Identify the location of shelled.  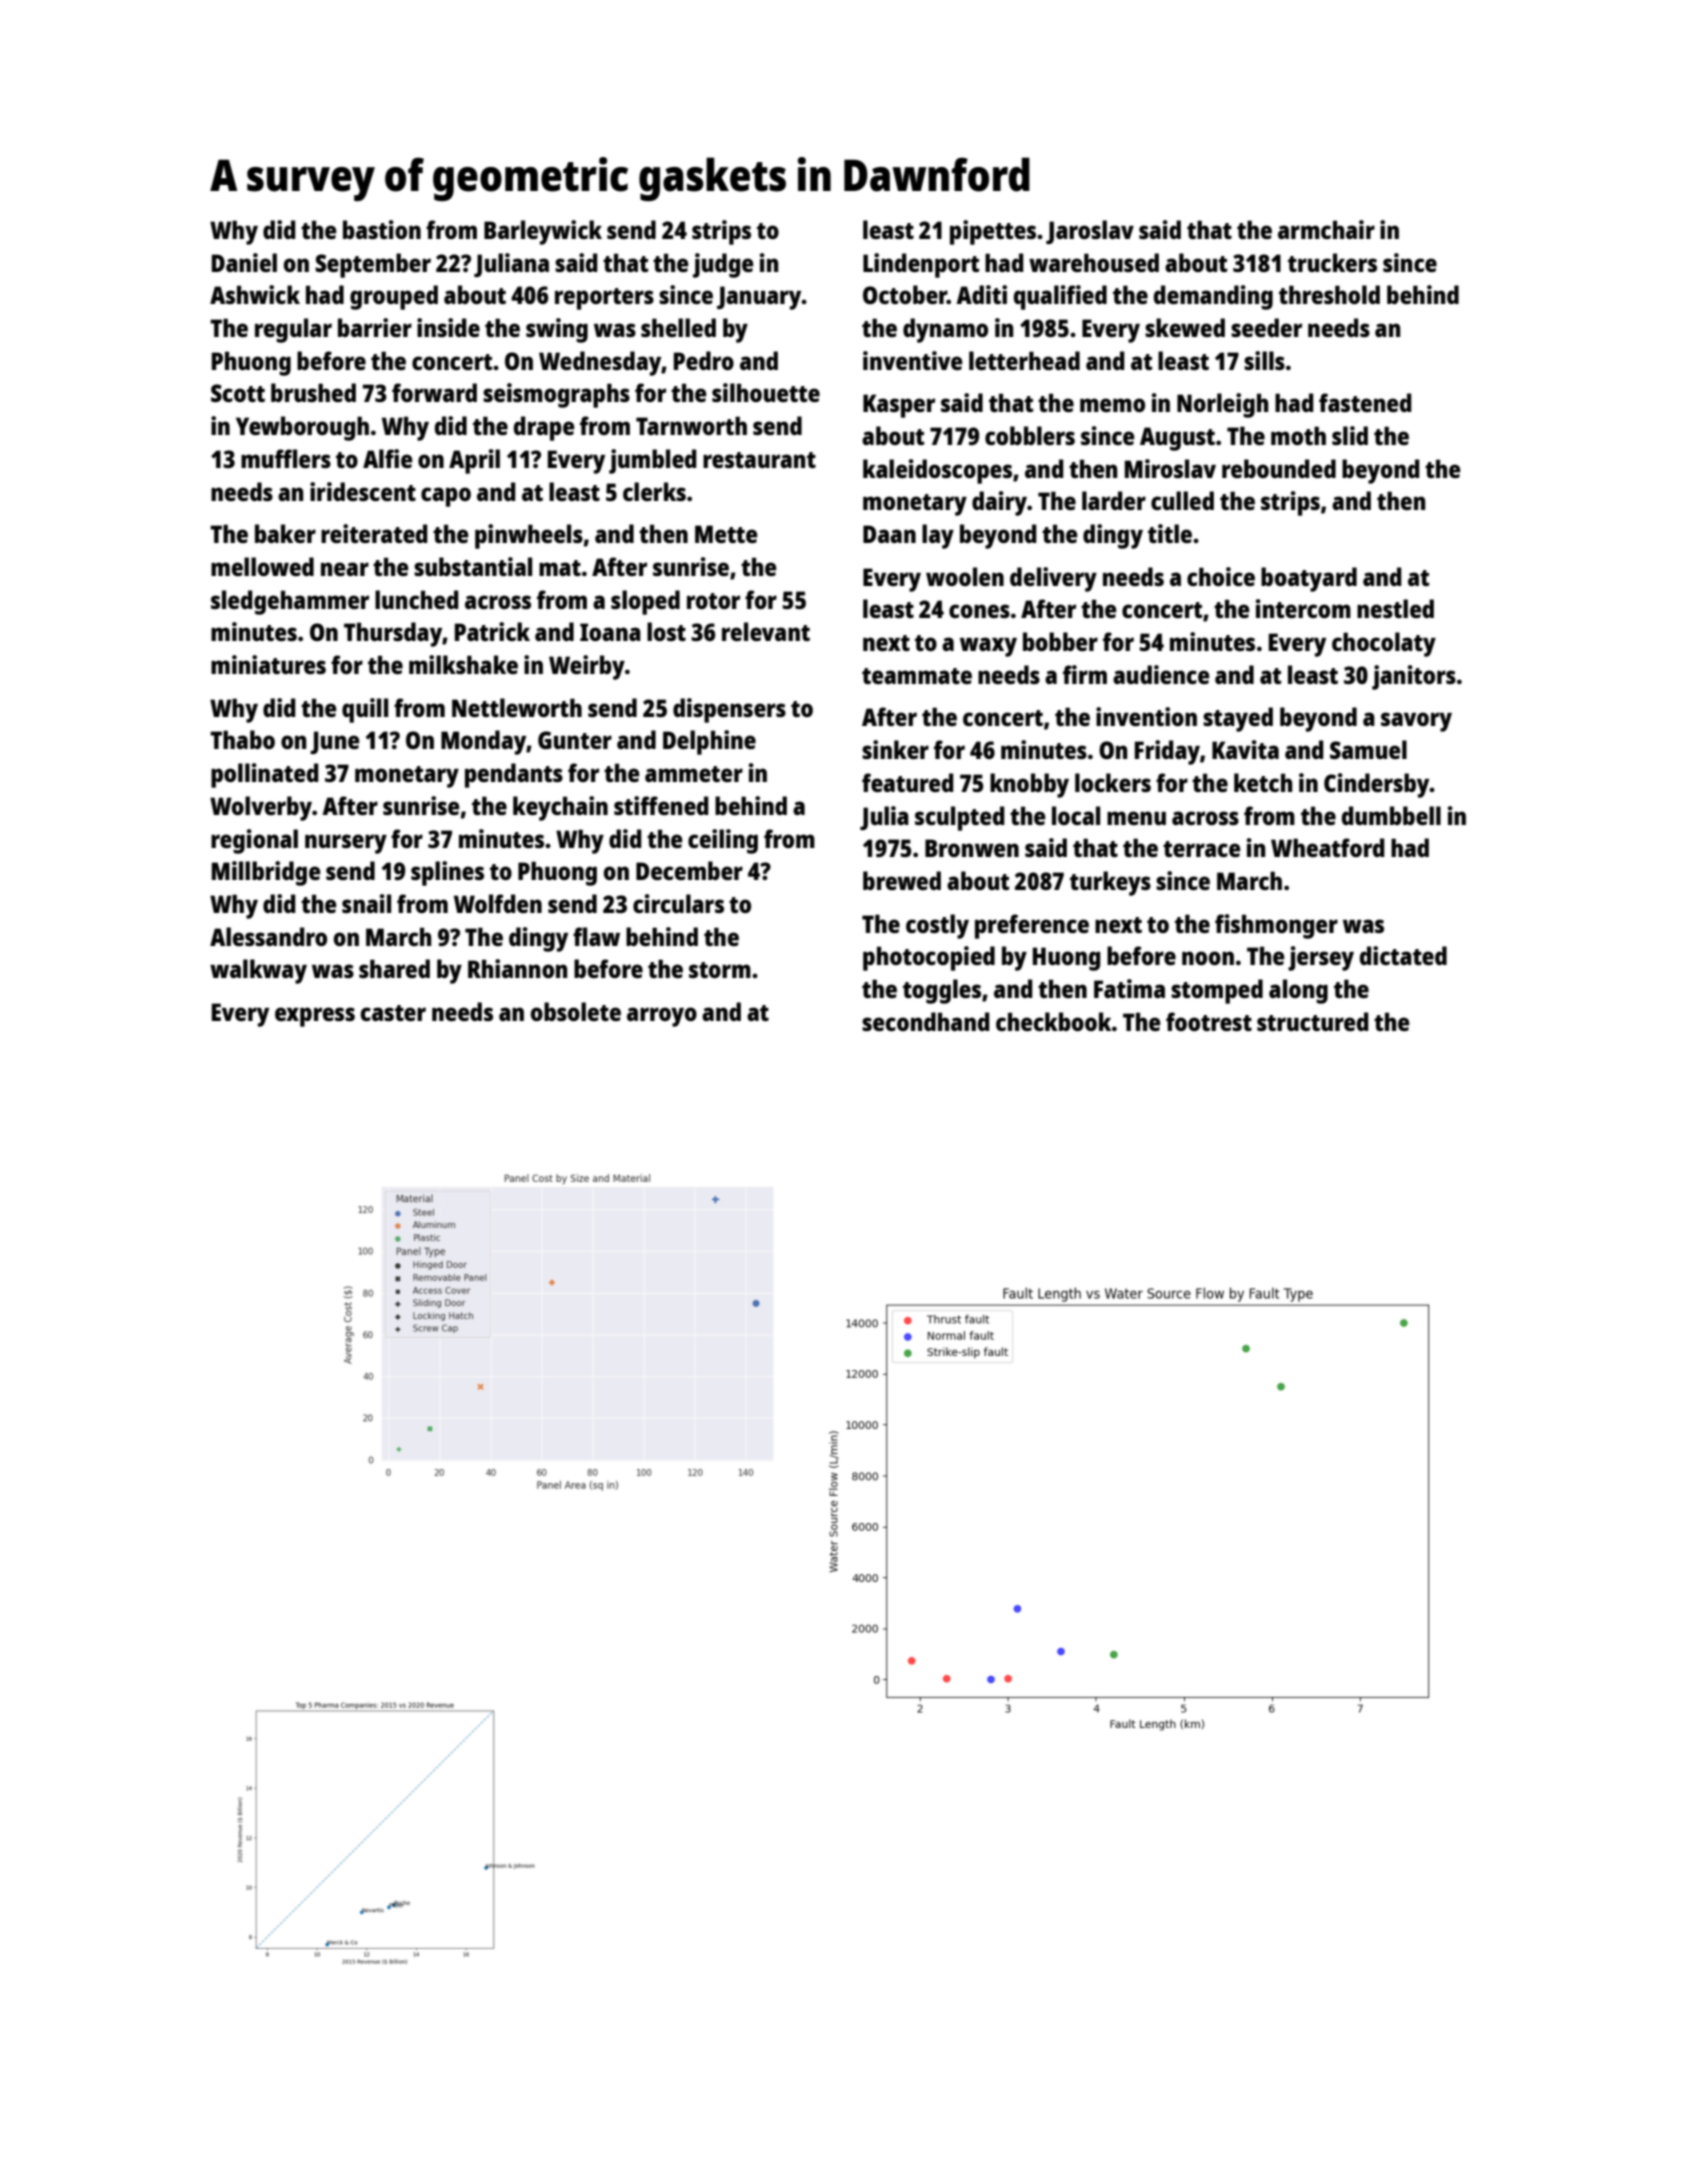
(678, 327).
